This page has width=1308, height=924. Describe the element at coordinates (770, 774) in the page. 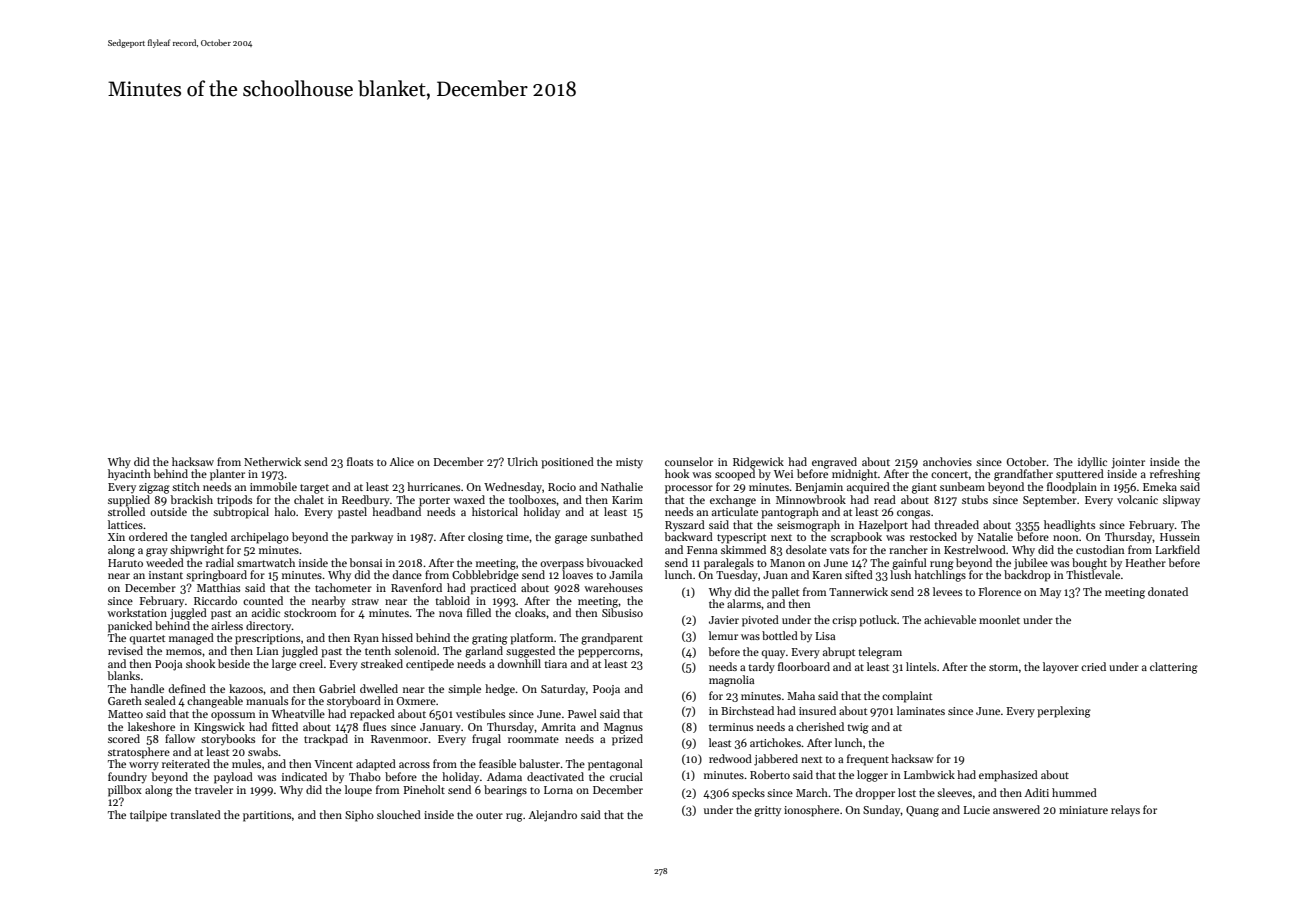

I see `Roberto` at that location.
